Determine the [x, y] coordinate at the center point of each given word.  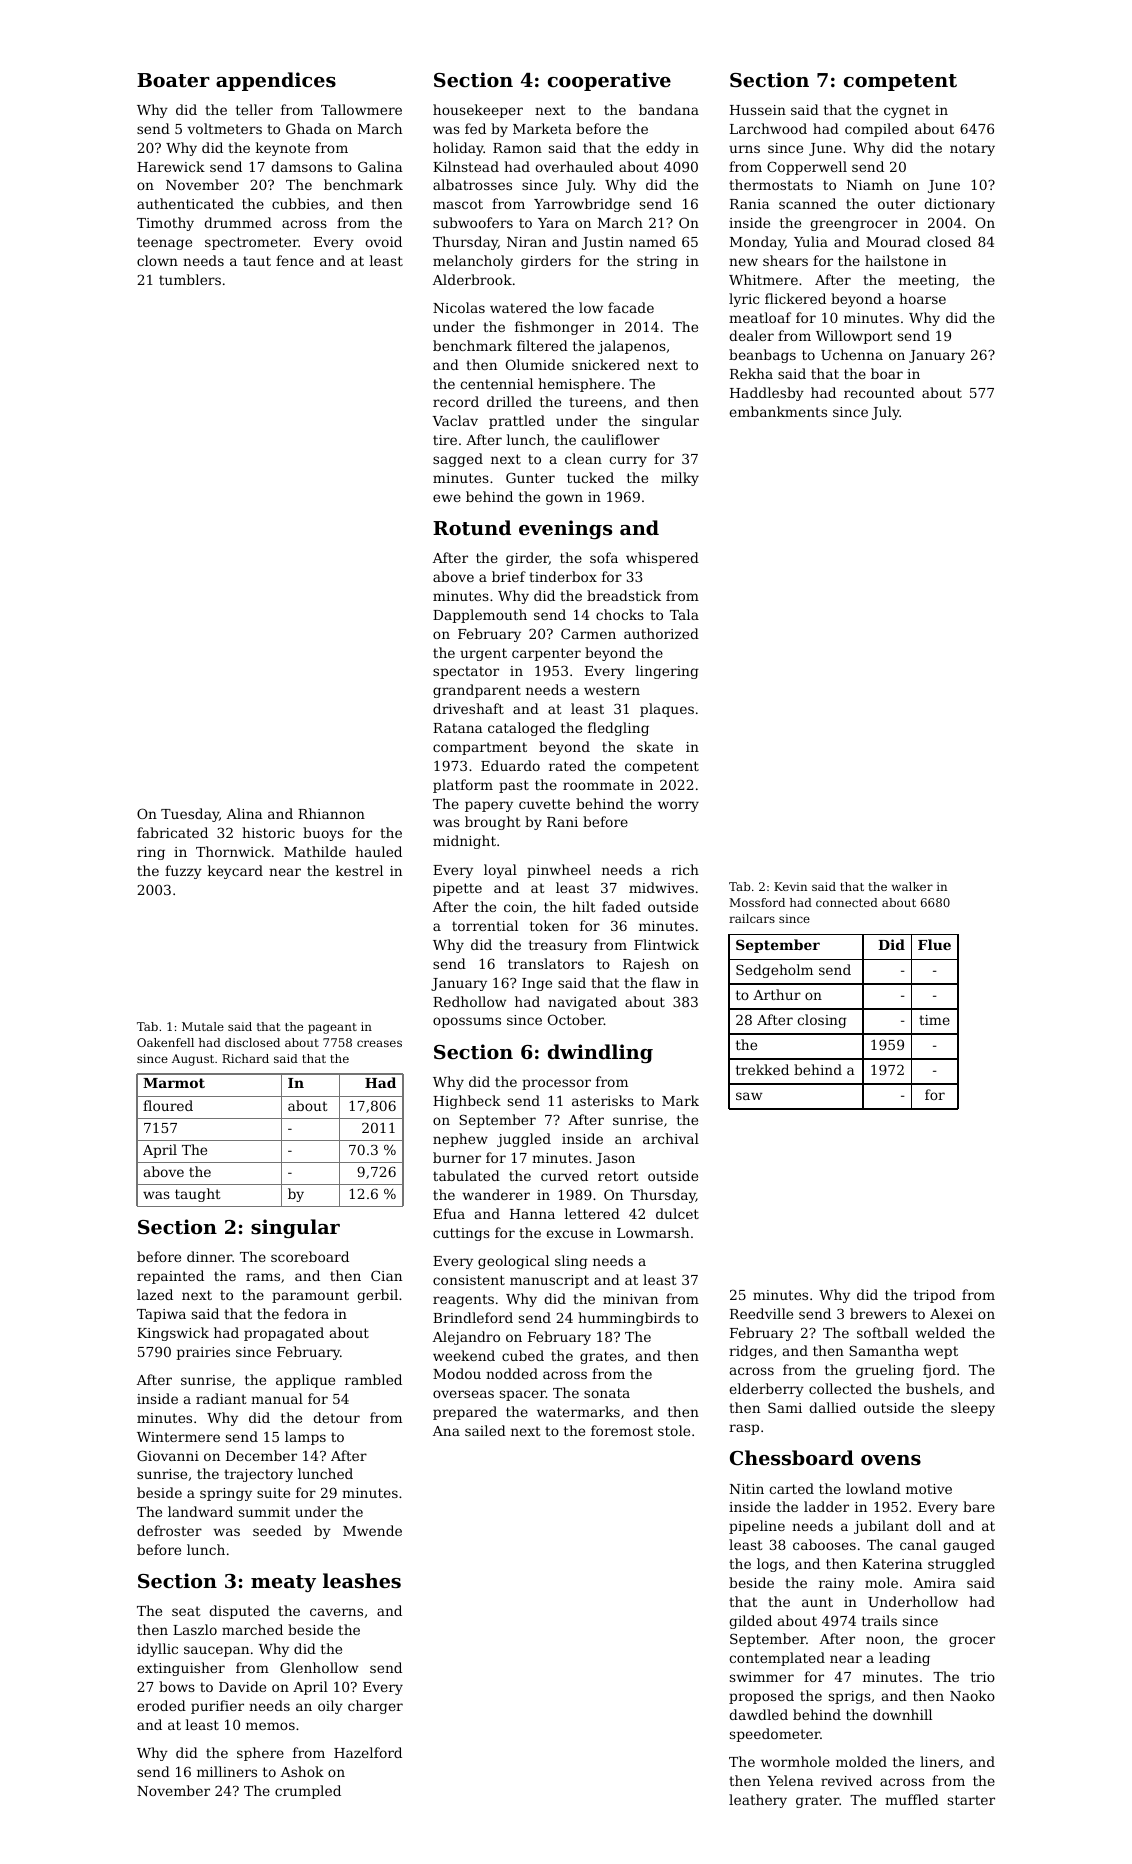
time [934, 1020]
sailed [485, 1430]
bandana [669, 109]
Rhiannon [331, 813]
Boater [173, 80]
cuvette [544, 804]
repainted [170, 1277]
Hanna [532, 1214]
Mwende [372, 1530]
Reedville [761, 1313]
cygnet [907, 111]
